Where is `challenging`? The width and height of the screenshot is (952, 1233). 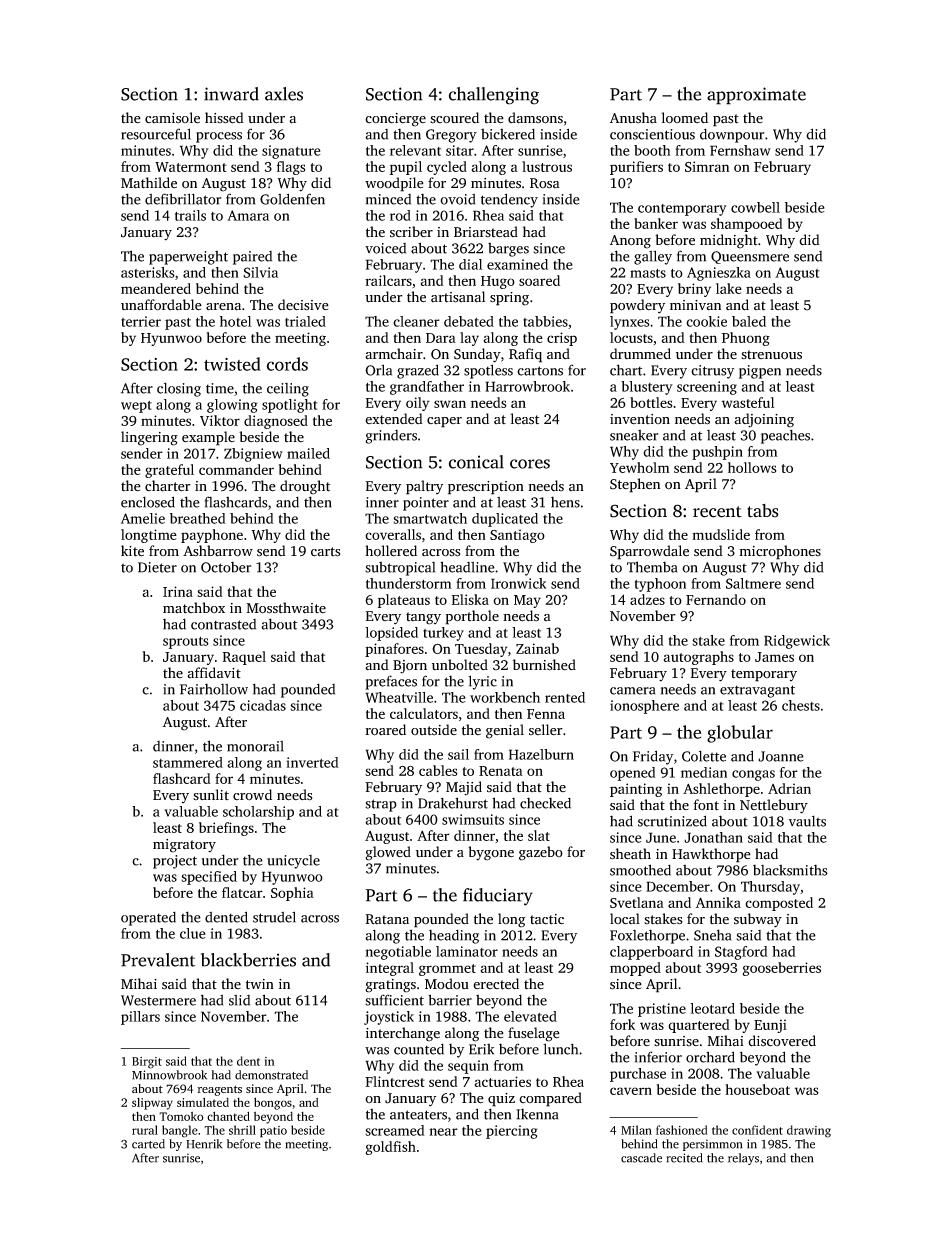 challenging is located at coordinates (494, 96).
